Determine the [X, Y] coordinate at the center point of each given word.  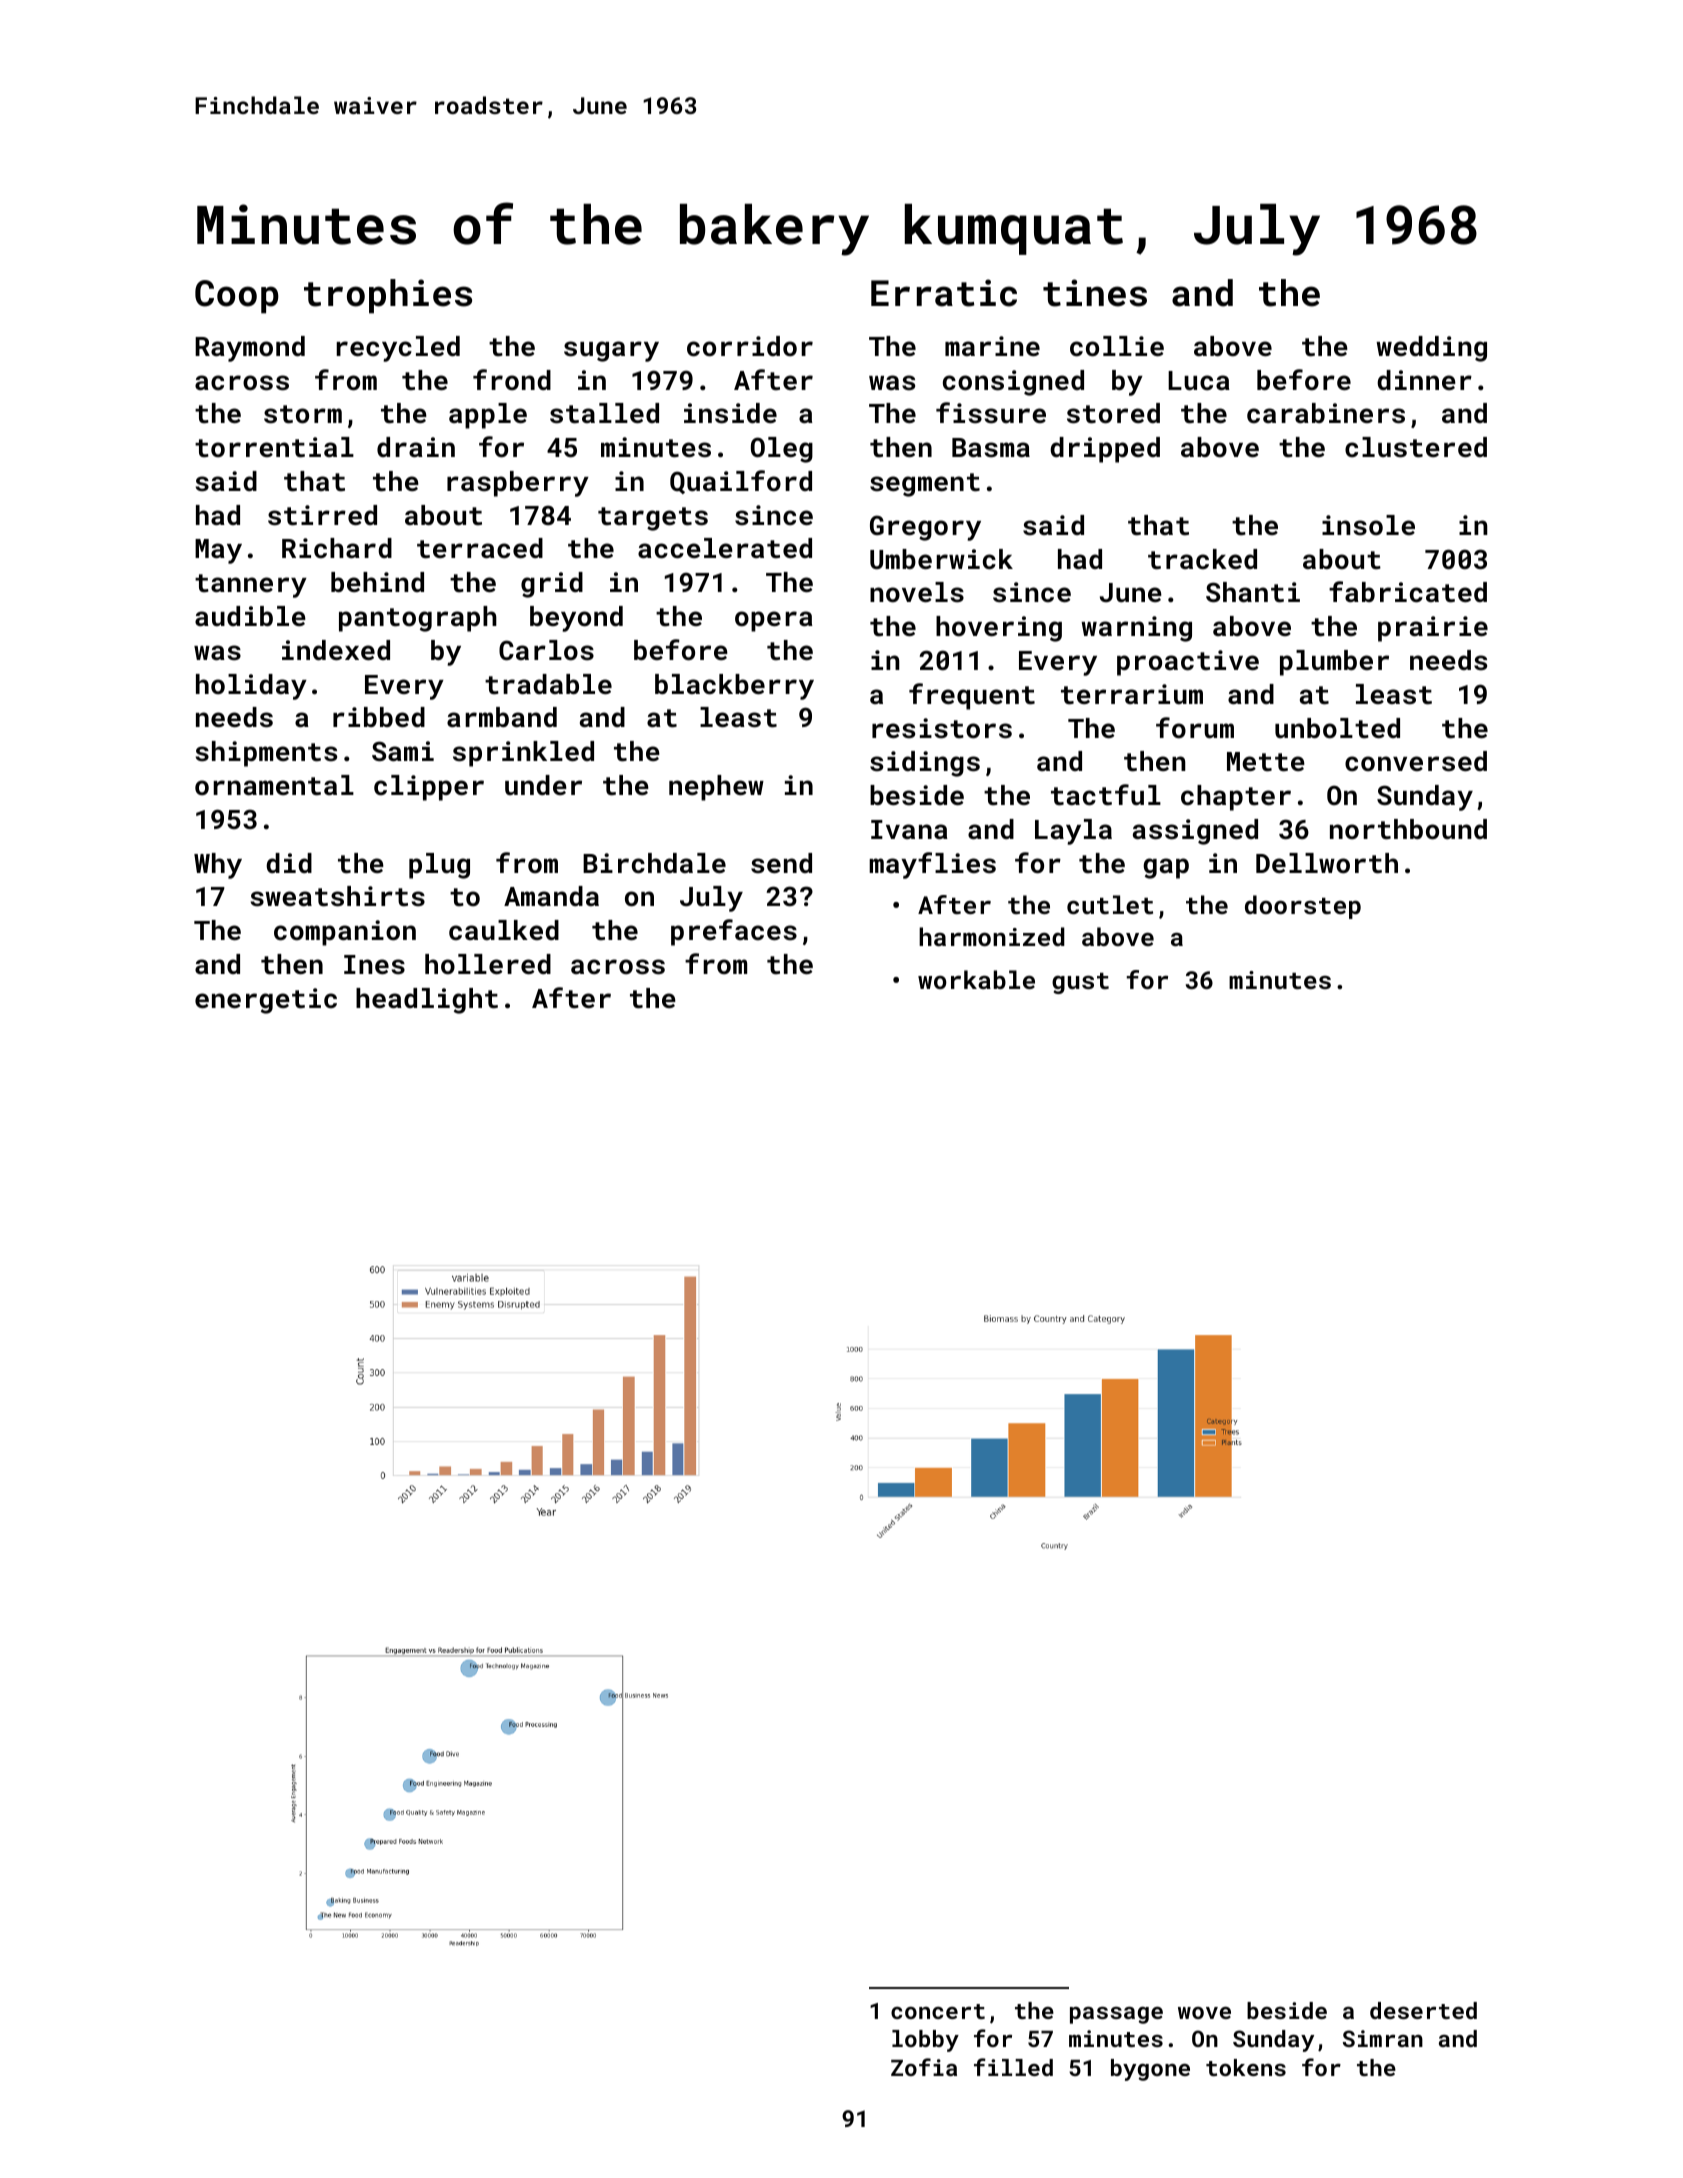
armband [502, 717]
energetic [266, 1001]
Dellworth [1327, 863]
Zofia [924, 2067]
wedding [1431, 349]
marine [992, 346]
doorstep [1303, 907]
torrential [274, 447]
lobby [925, 2041]
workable [976, 979]
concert [938, 2011]
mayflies [932, 865]
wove [1204, 2013]
